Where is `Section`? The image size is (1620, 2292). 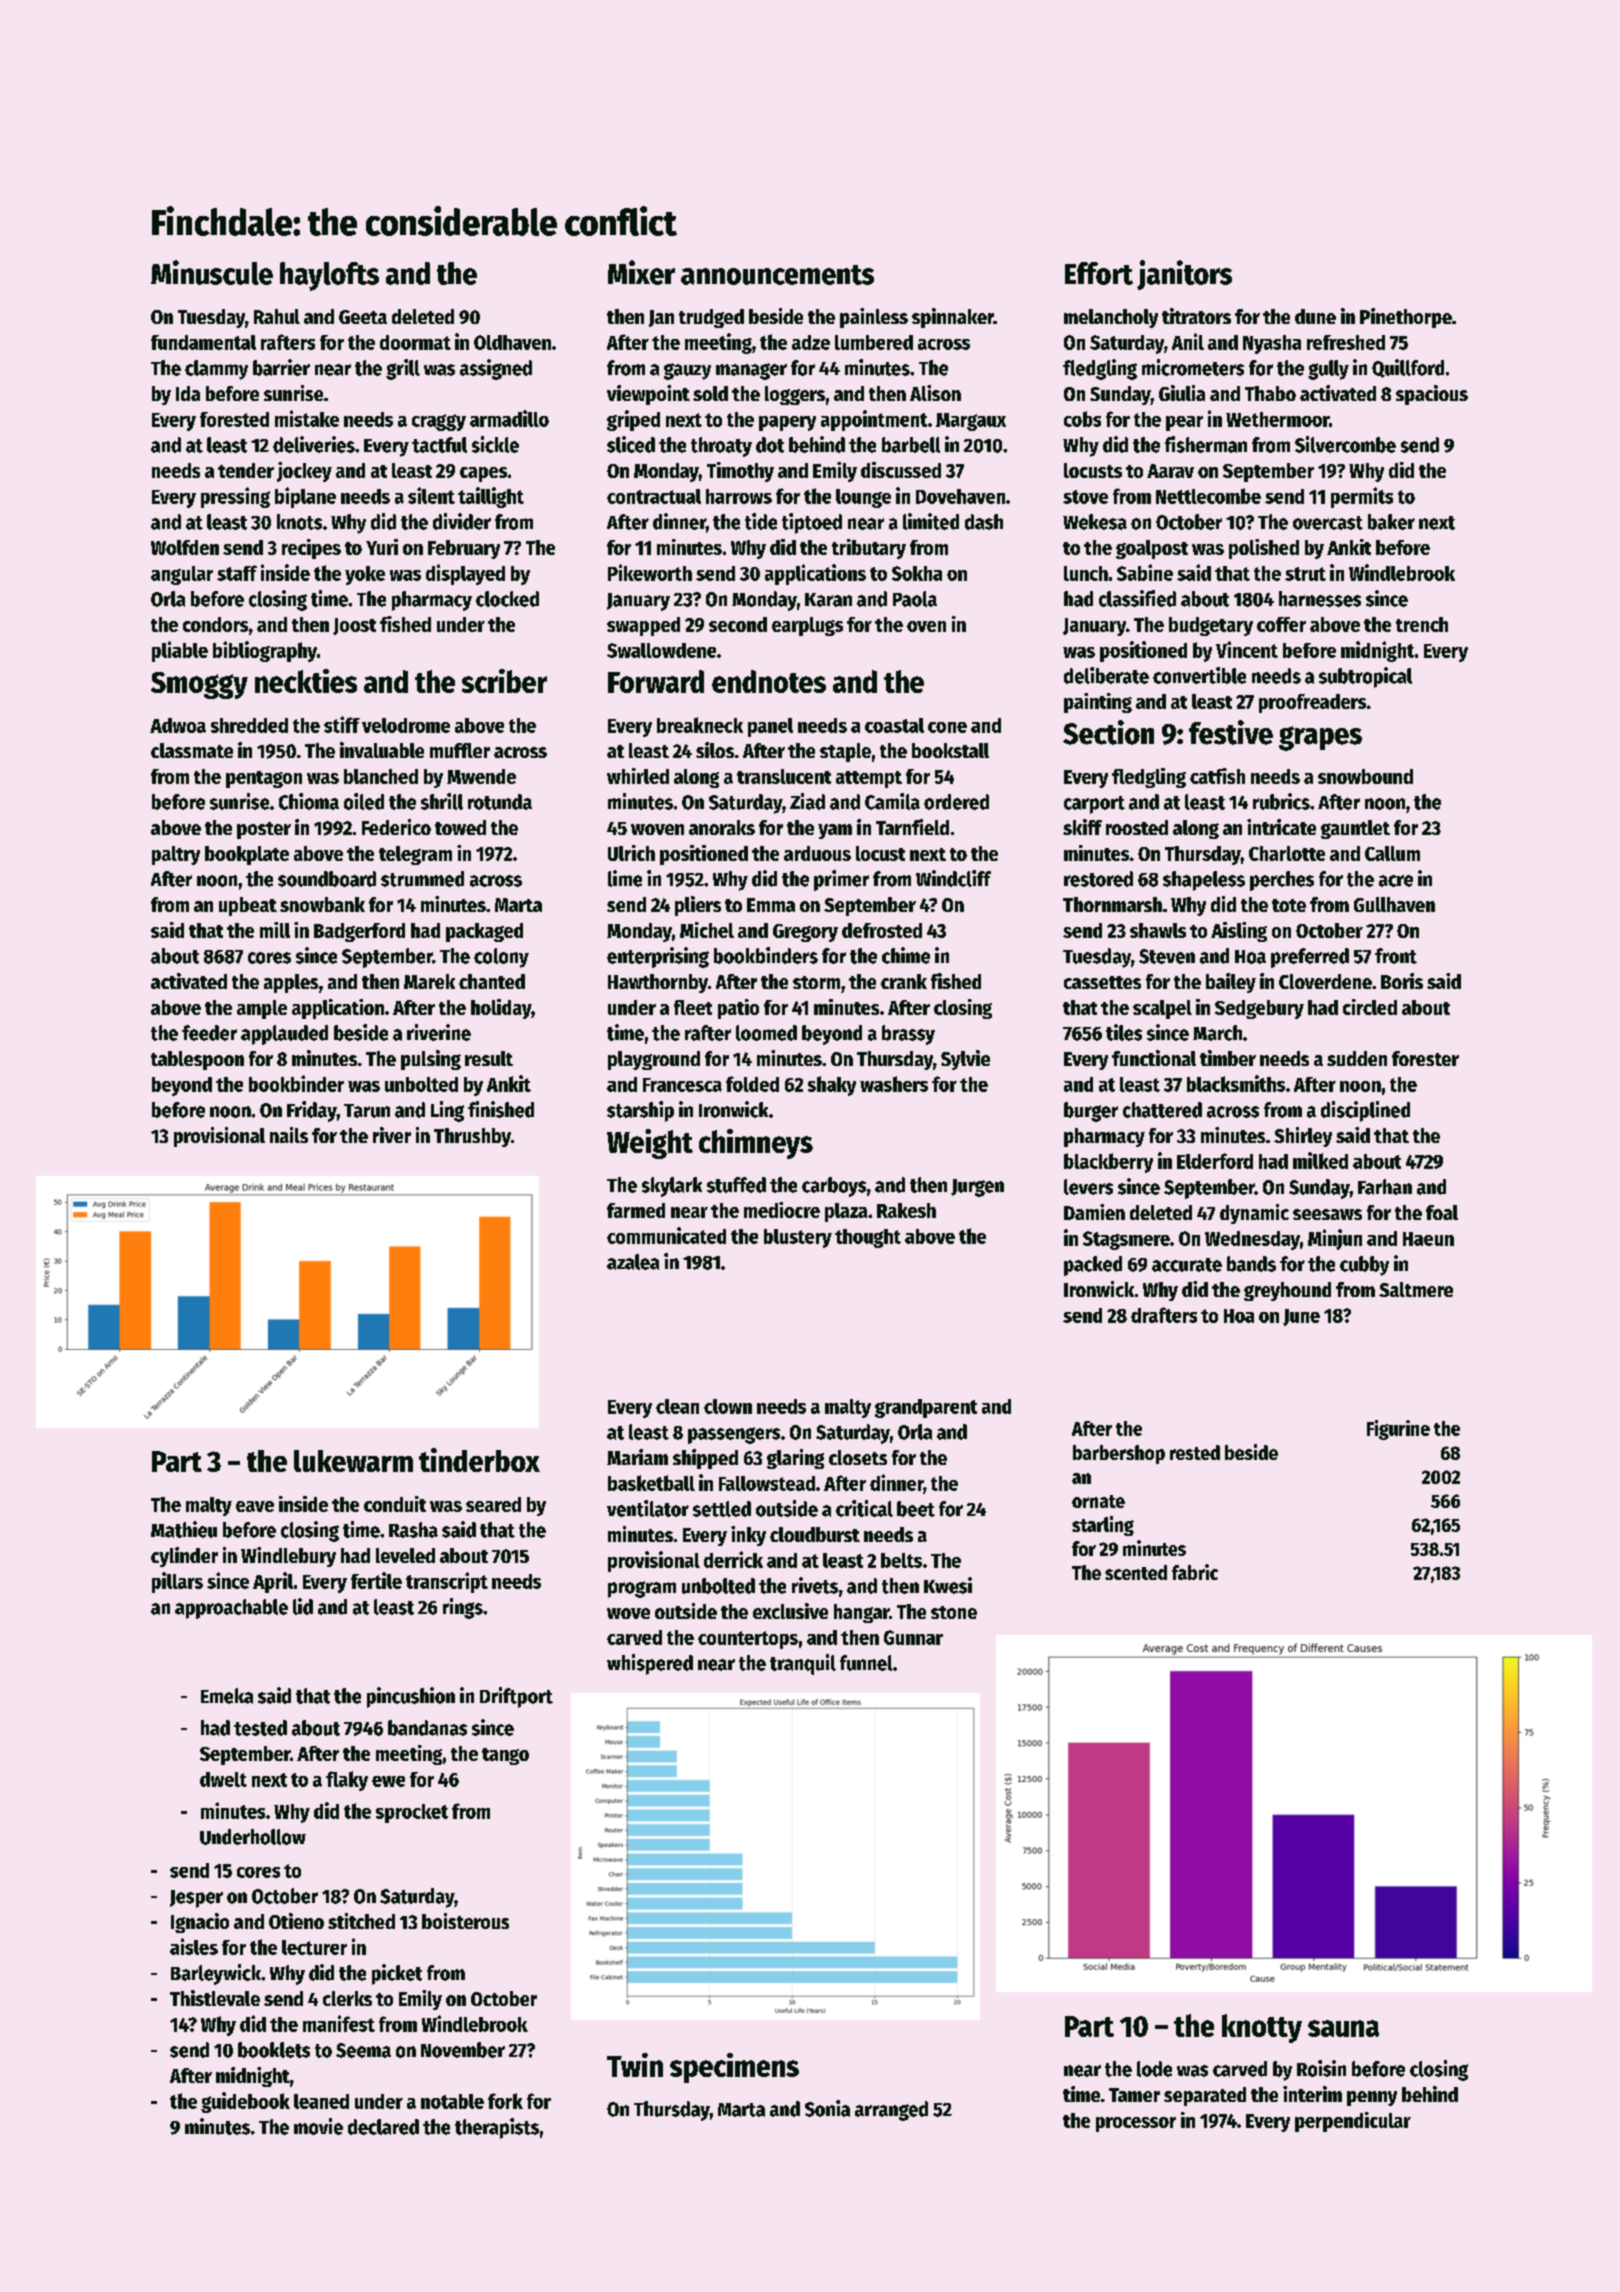
Section is located at coordinates (1108, 732).
